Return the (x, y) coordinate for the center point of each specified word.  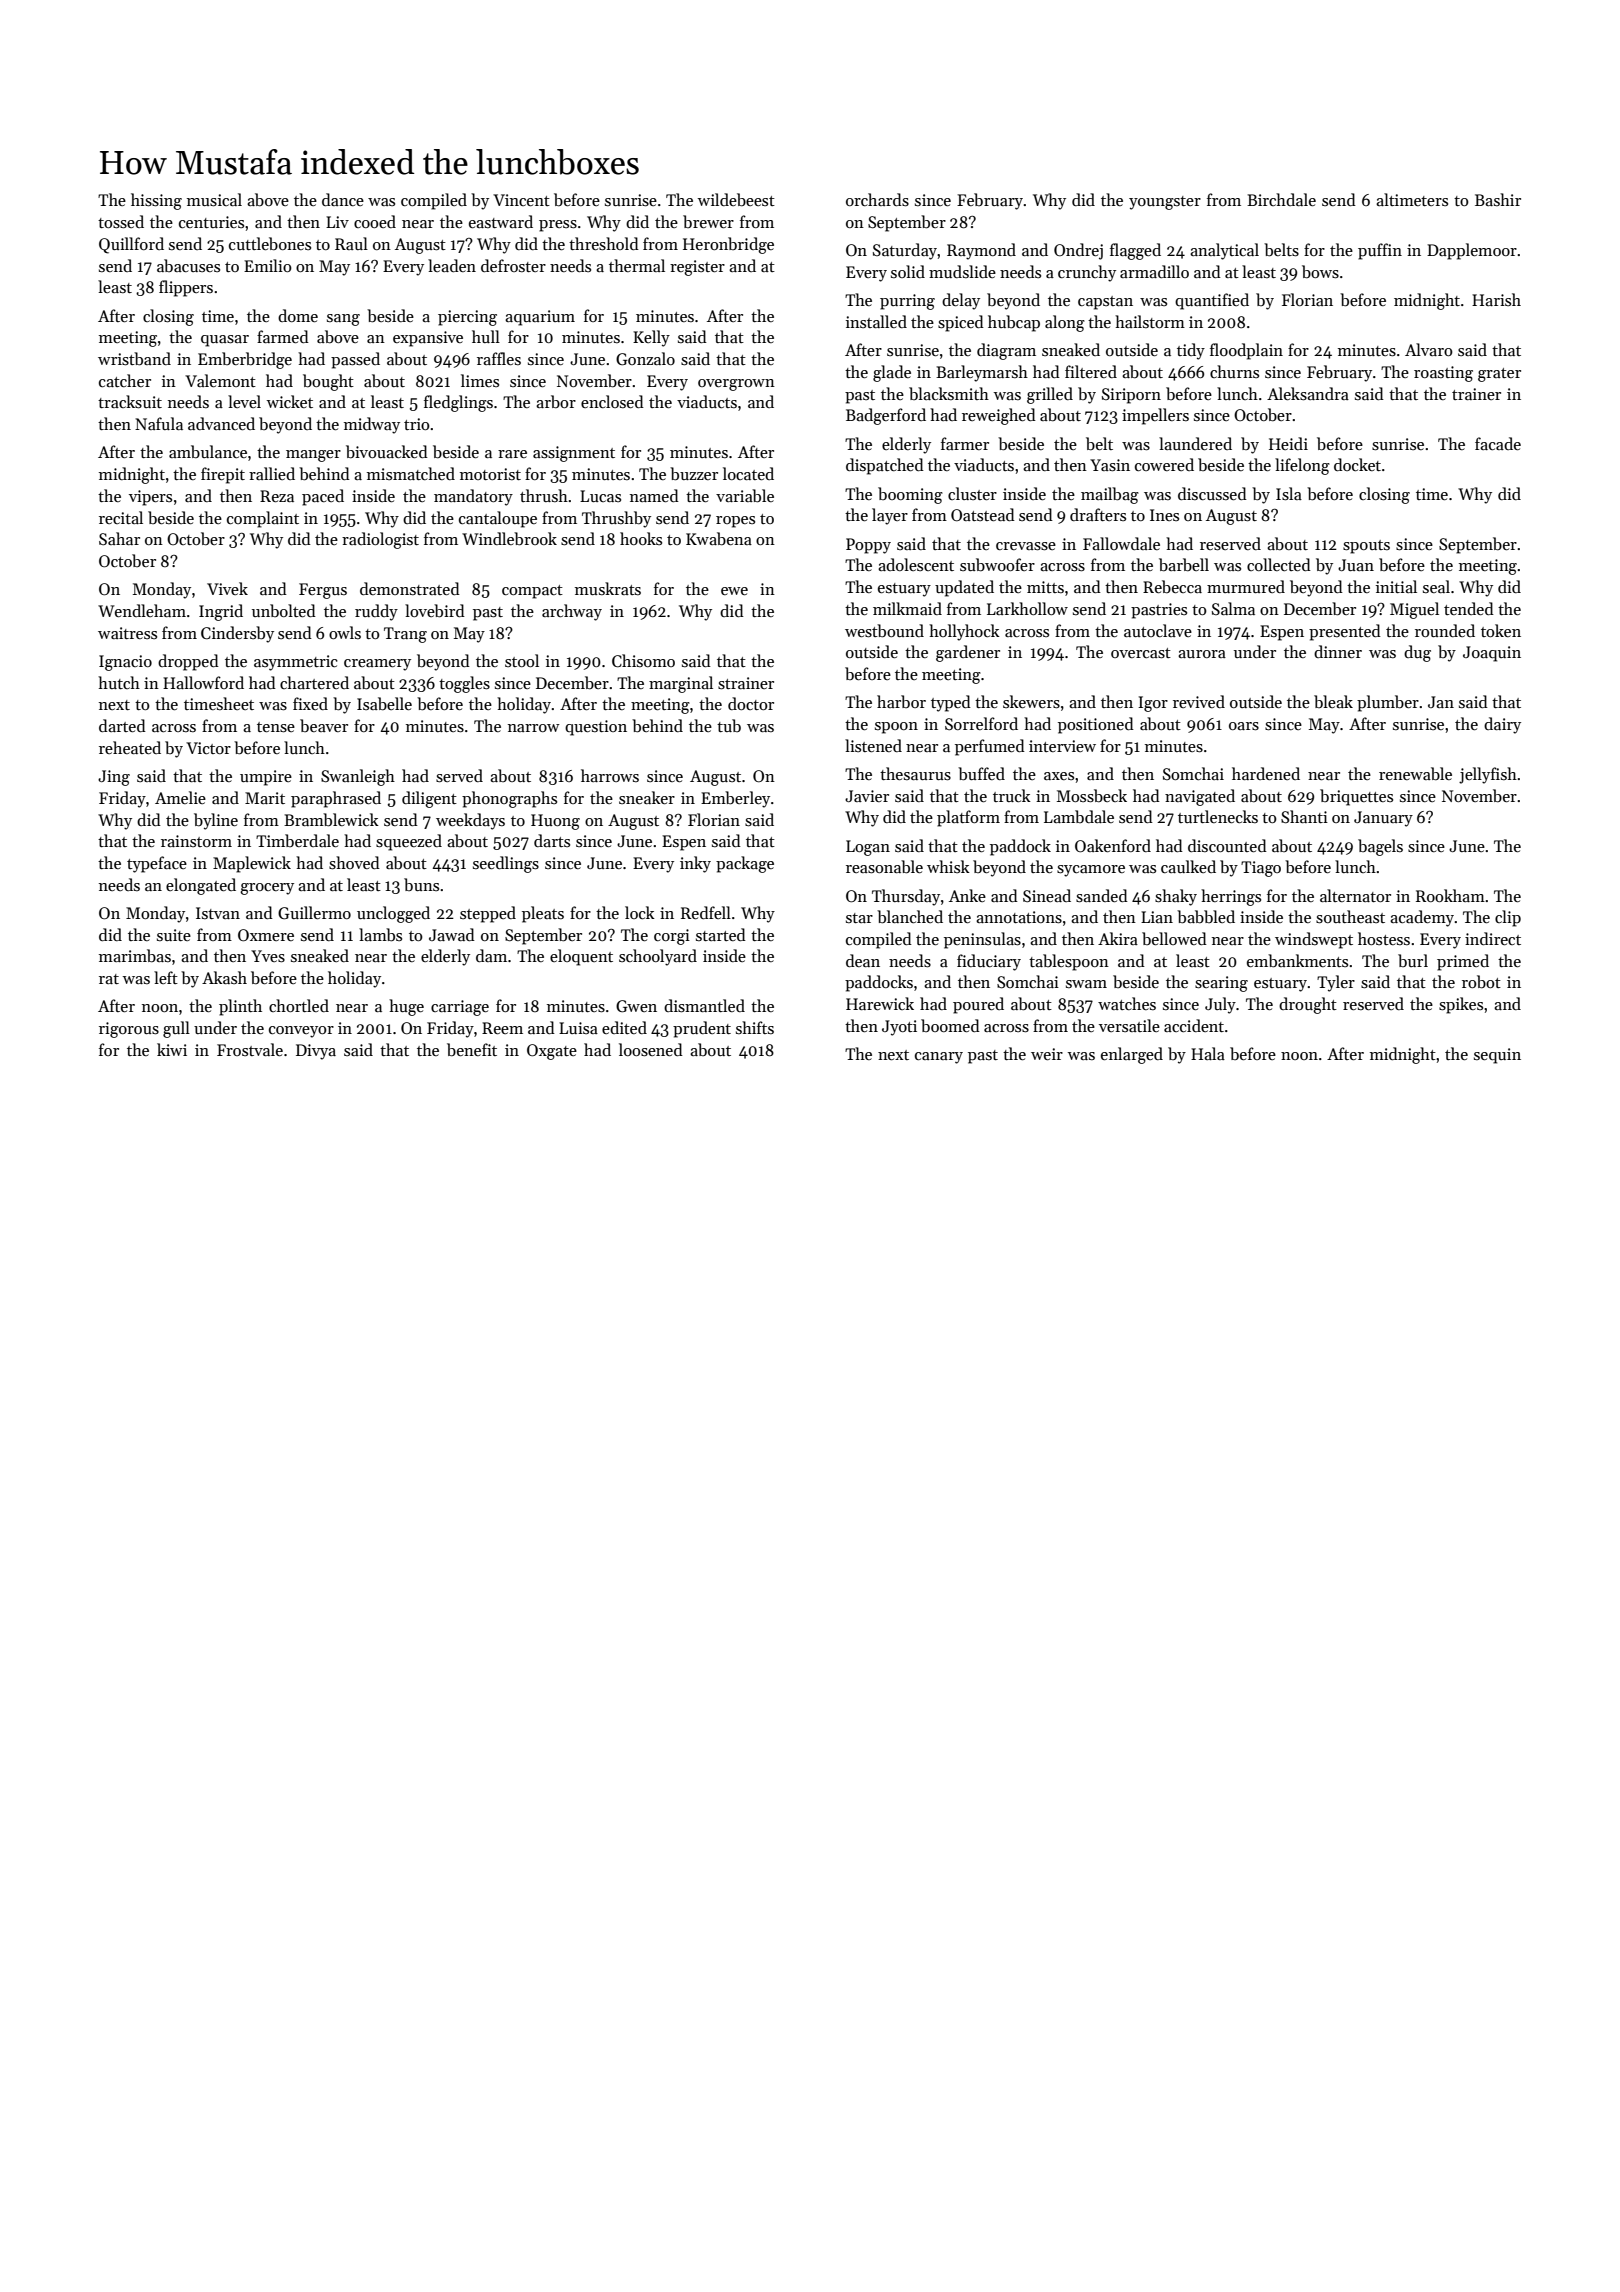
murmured (1246, 586)
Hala (1208, 1053)
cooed (375, 221)
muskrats (608, 588)
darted (122, 725)
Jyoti (899, 1028)
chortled (299, 1005)
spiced (961, 323)
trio (417, 424)
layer (890, 516)
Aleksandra (1308, 394)
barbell (1184, 564)
